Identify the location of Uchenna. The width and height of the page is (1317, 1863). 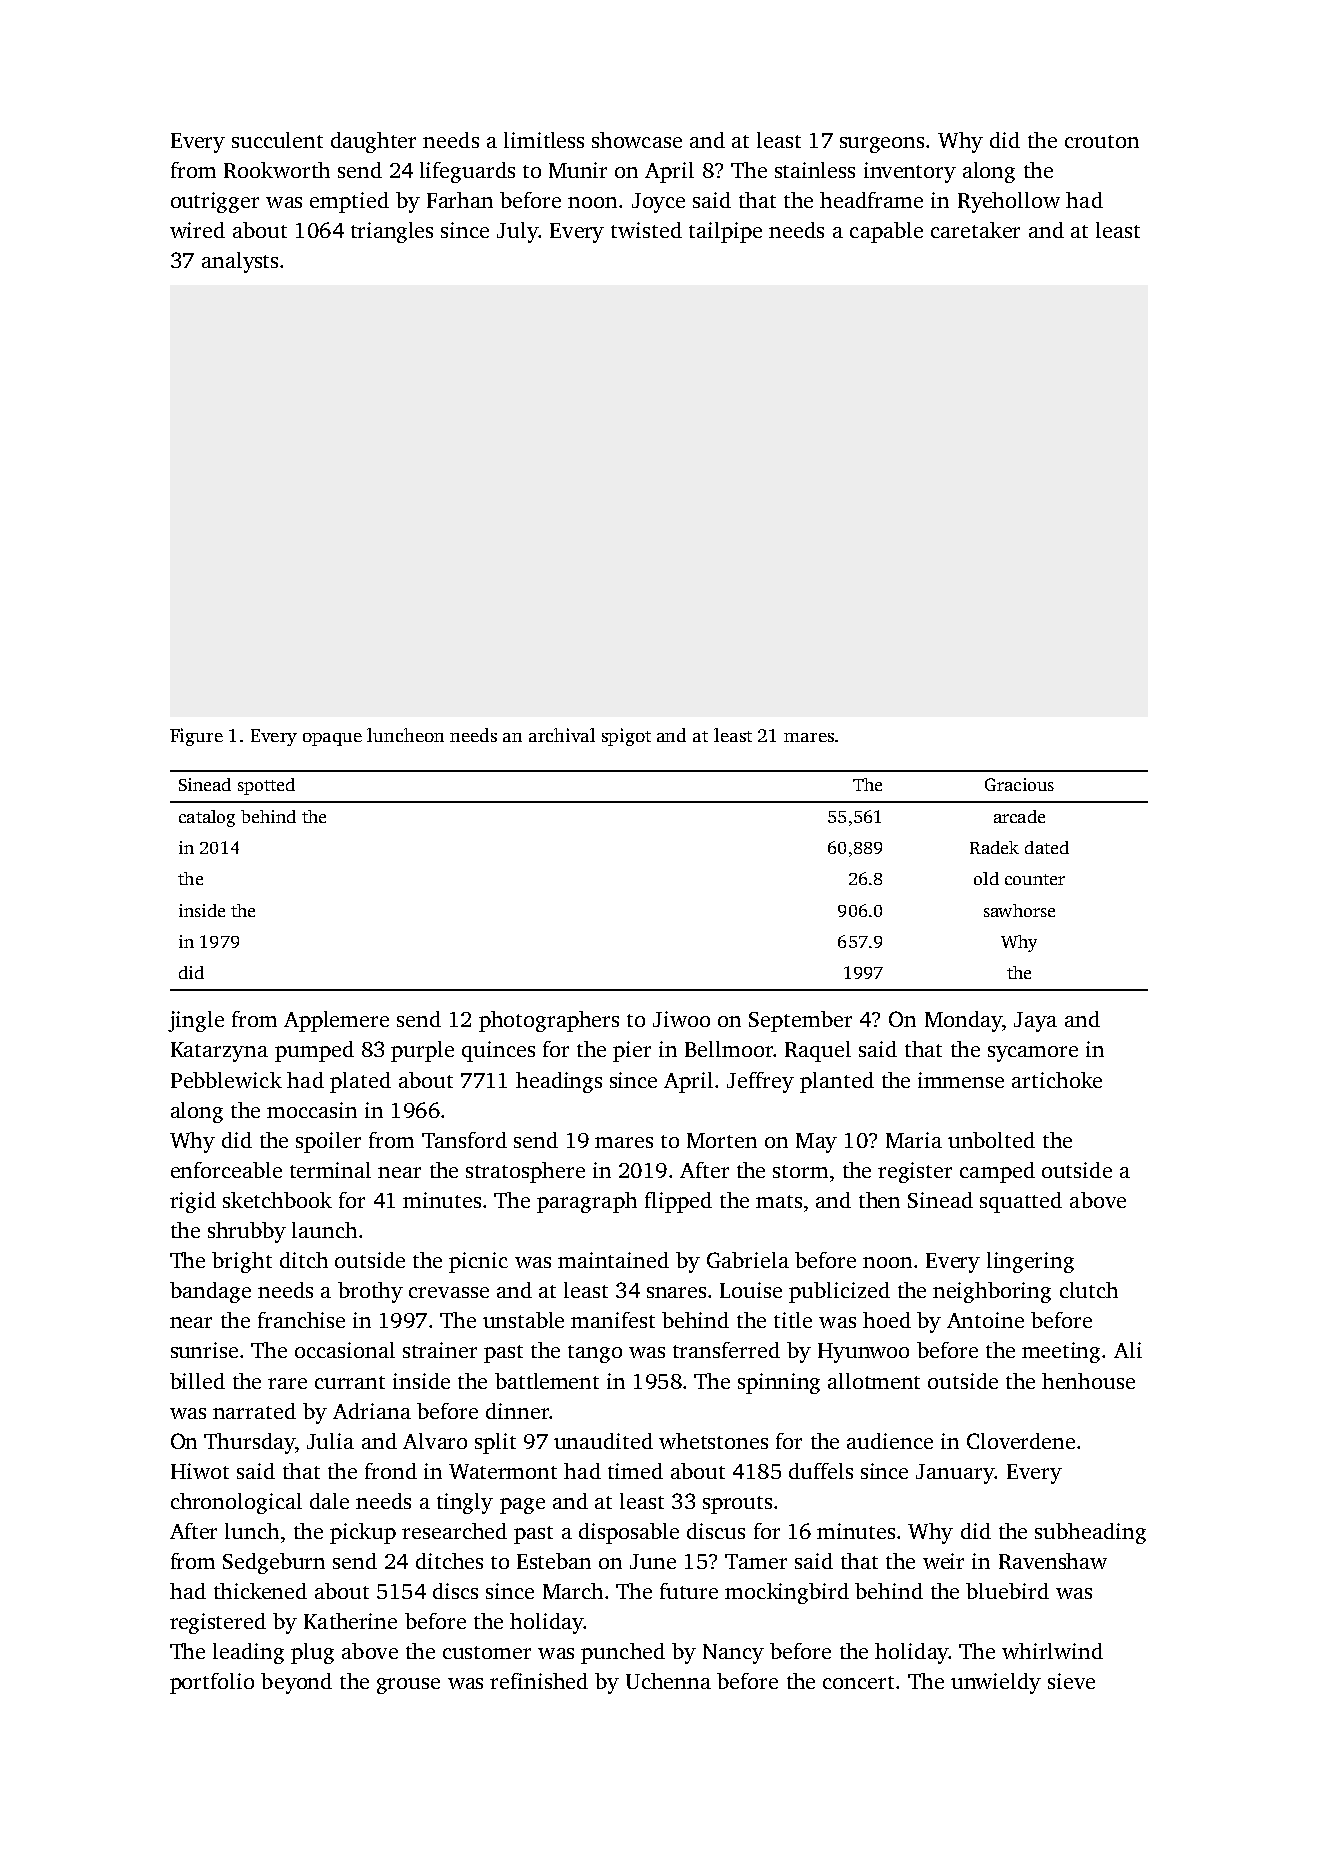
(668, 1681).
